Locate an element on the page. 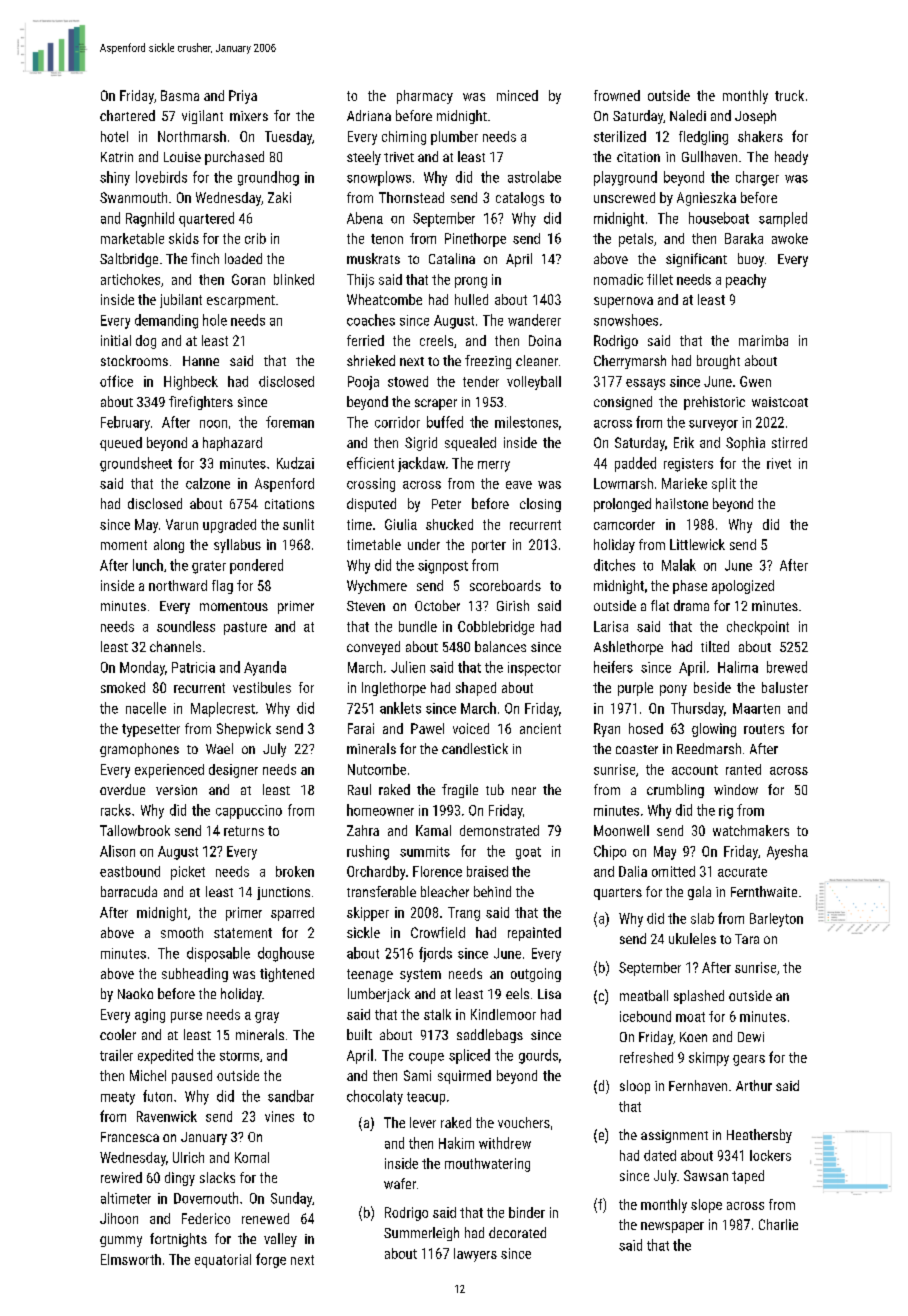  hole is located at coordinates (215, 320).
